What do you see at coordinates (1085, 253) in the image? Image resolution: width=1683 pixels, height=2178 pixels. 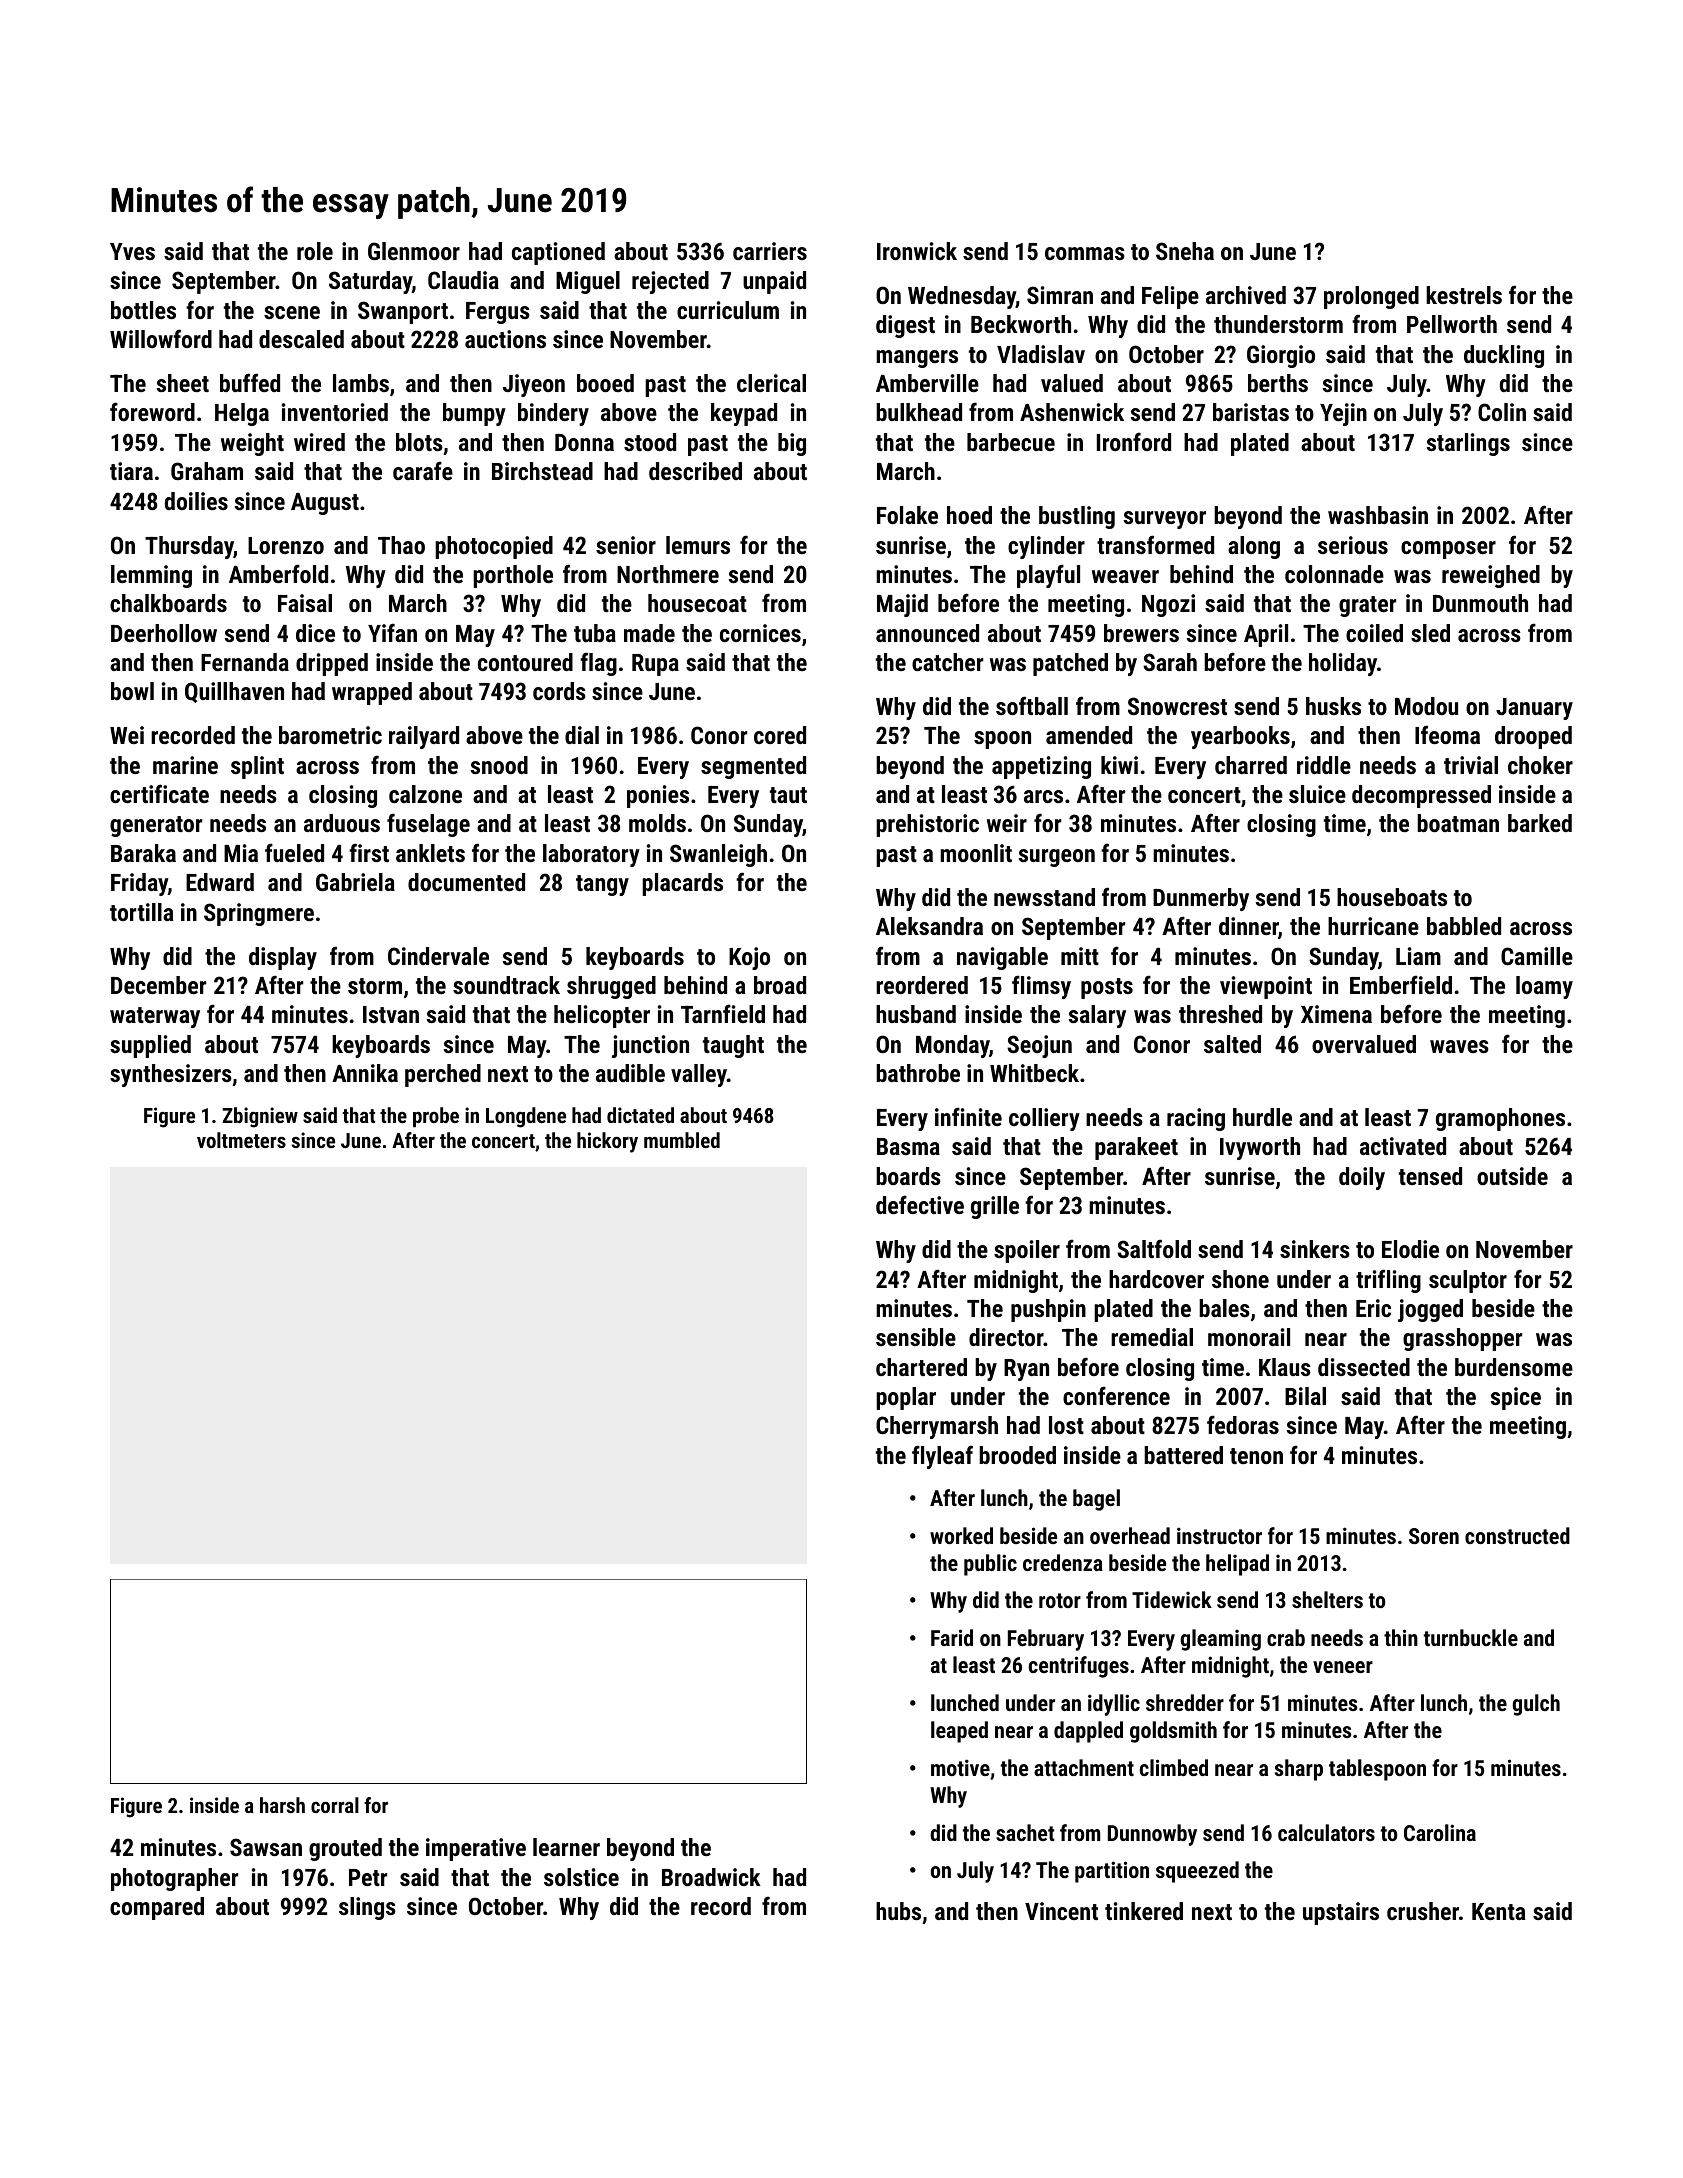 I see `commas` at bounding box center [1085, 253].
